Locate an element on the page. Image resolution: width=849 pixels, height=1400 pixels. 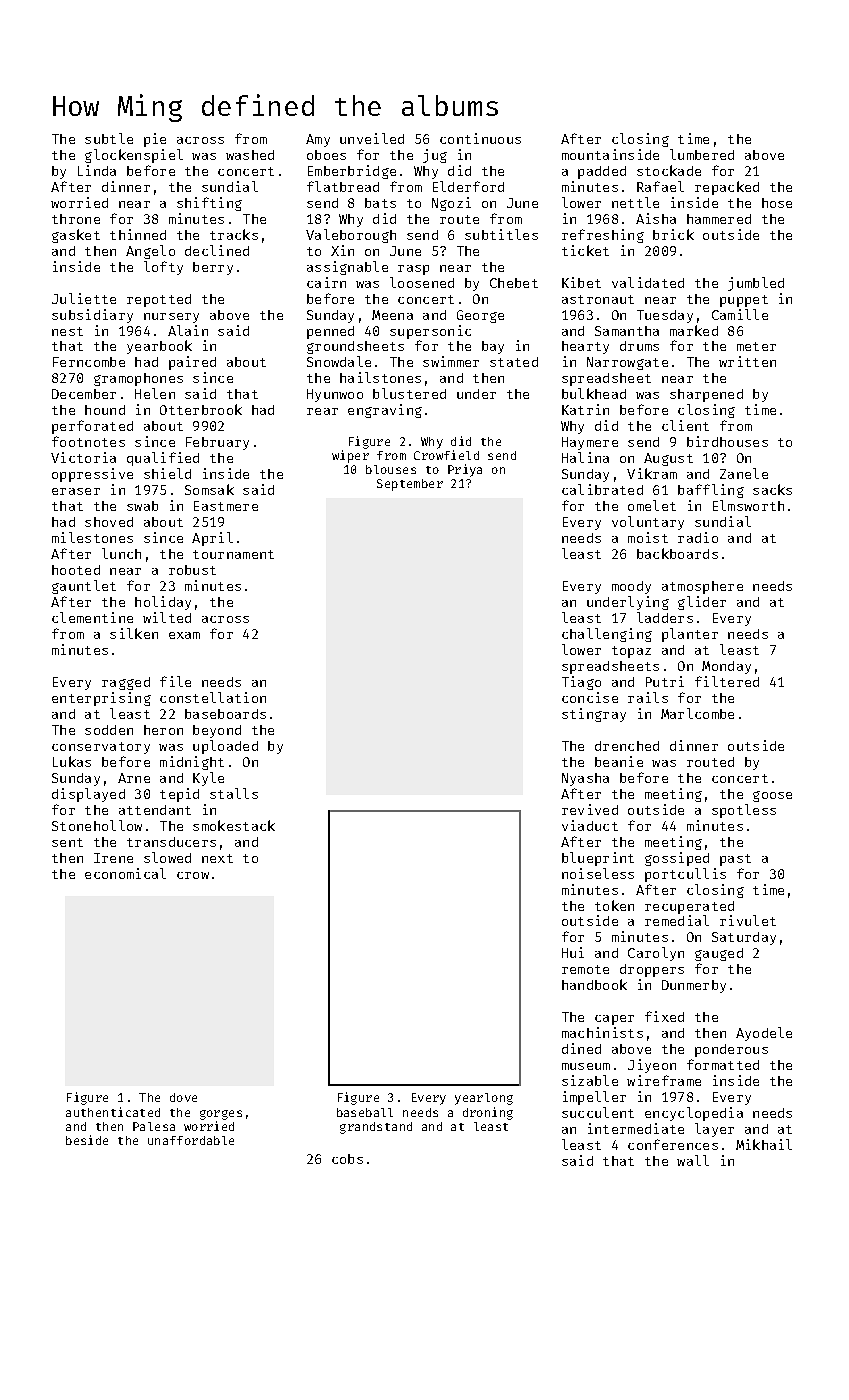
gramophones is located at coordinates (138, 379).
